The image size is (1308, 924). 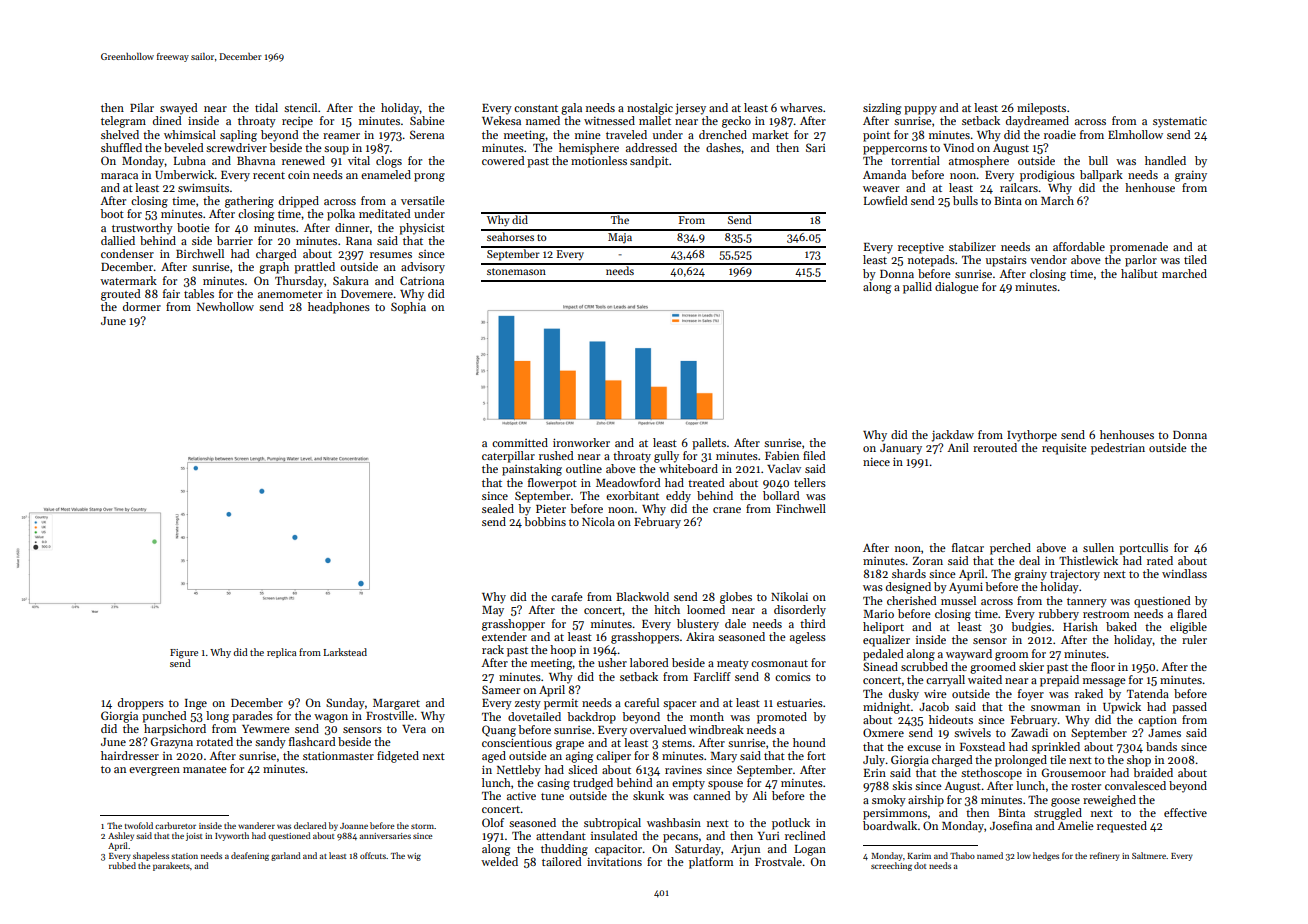 What do you see at coordinates (1139, 248) in the image?
I see `promenade` at bounding box center [1139, 248].
